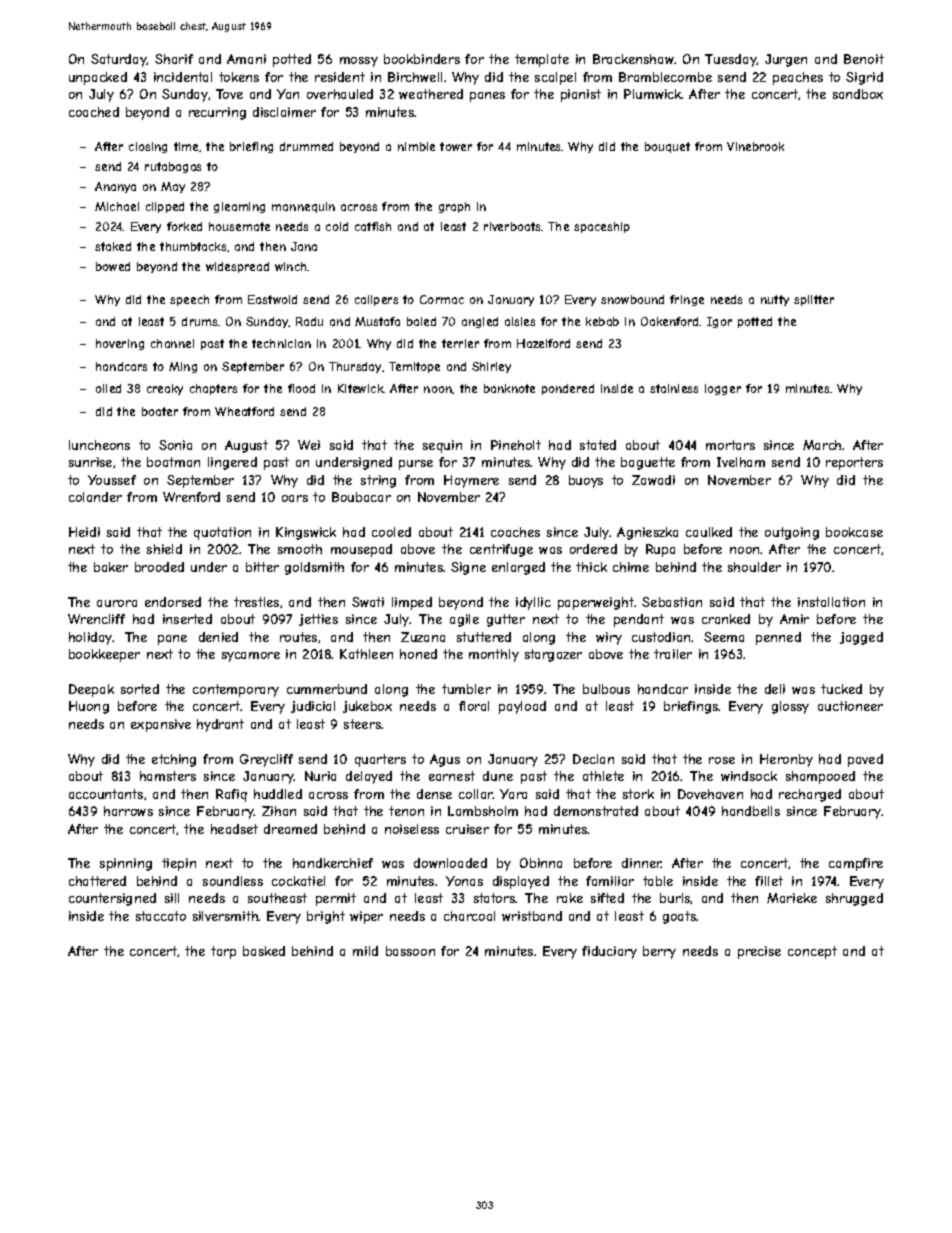  I want to click on sequin, so click(442, 446).
